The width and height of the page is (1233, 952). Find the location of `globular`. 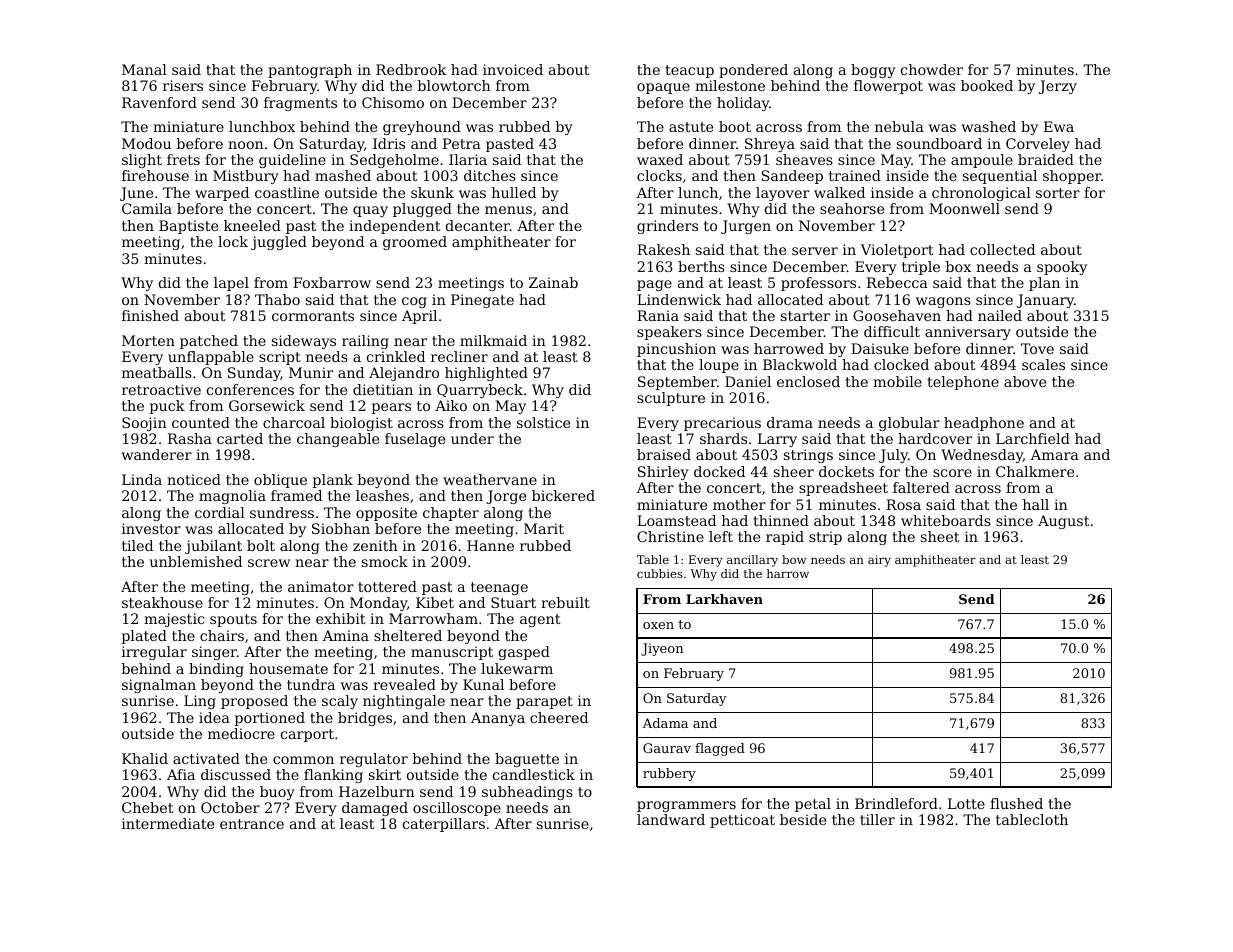

globular is located at coordinates (909, 424).
